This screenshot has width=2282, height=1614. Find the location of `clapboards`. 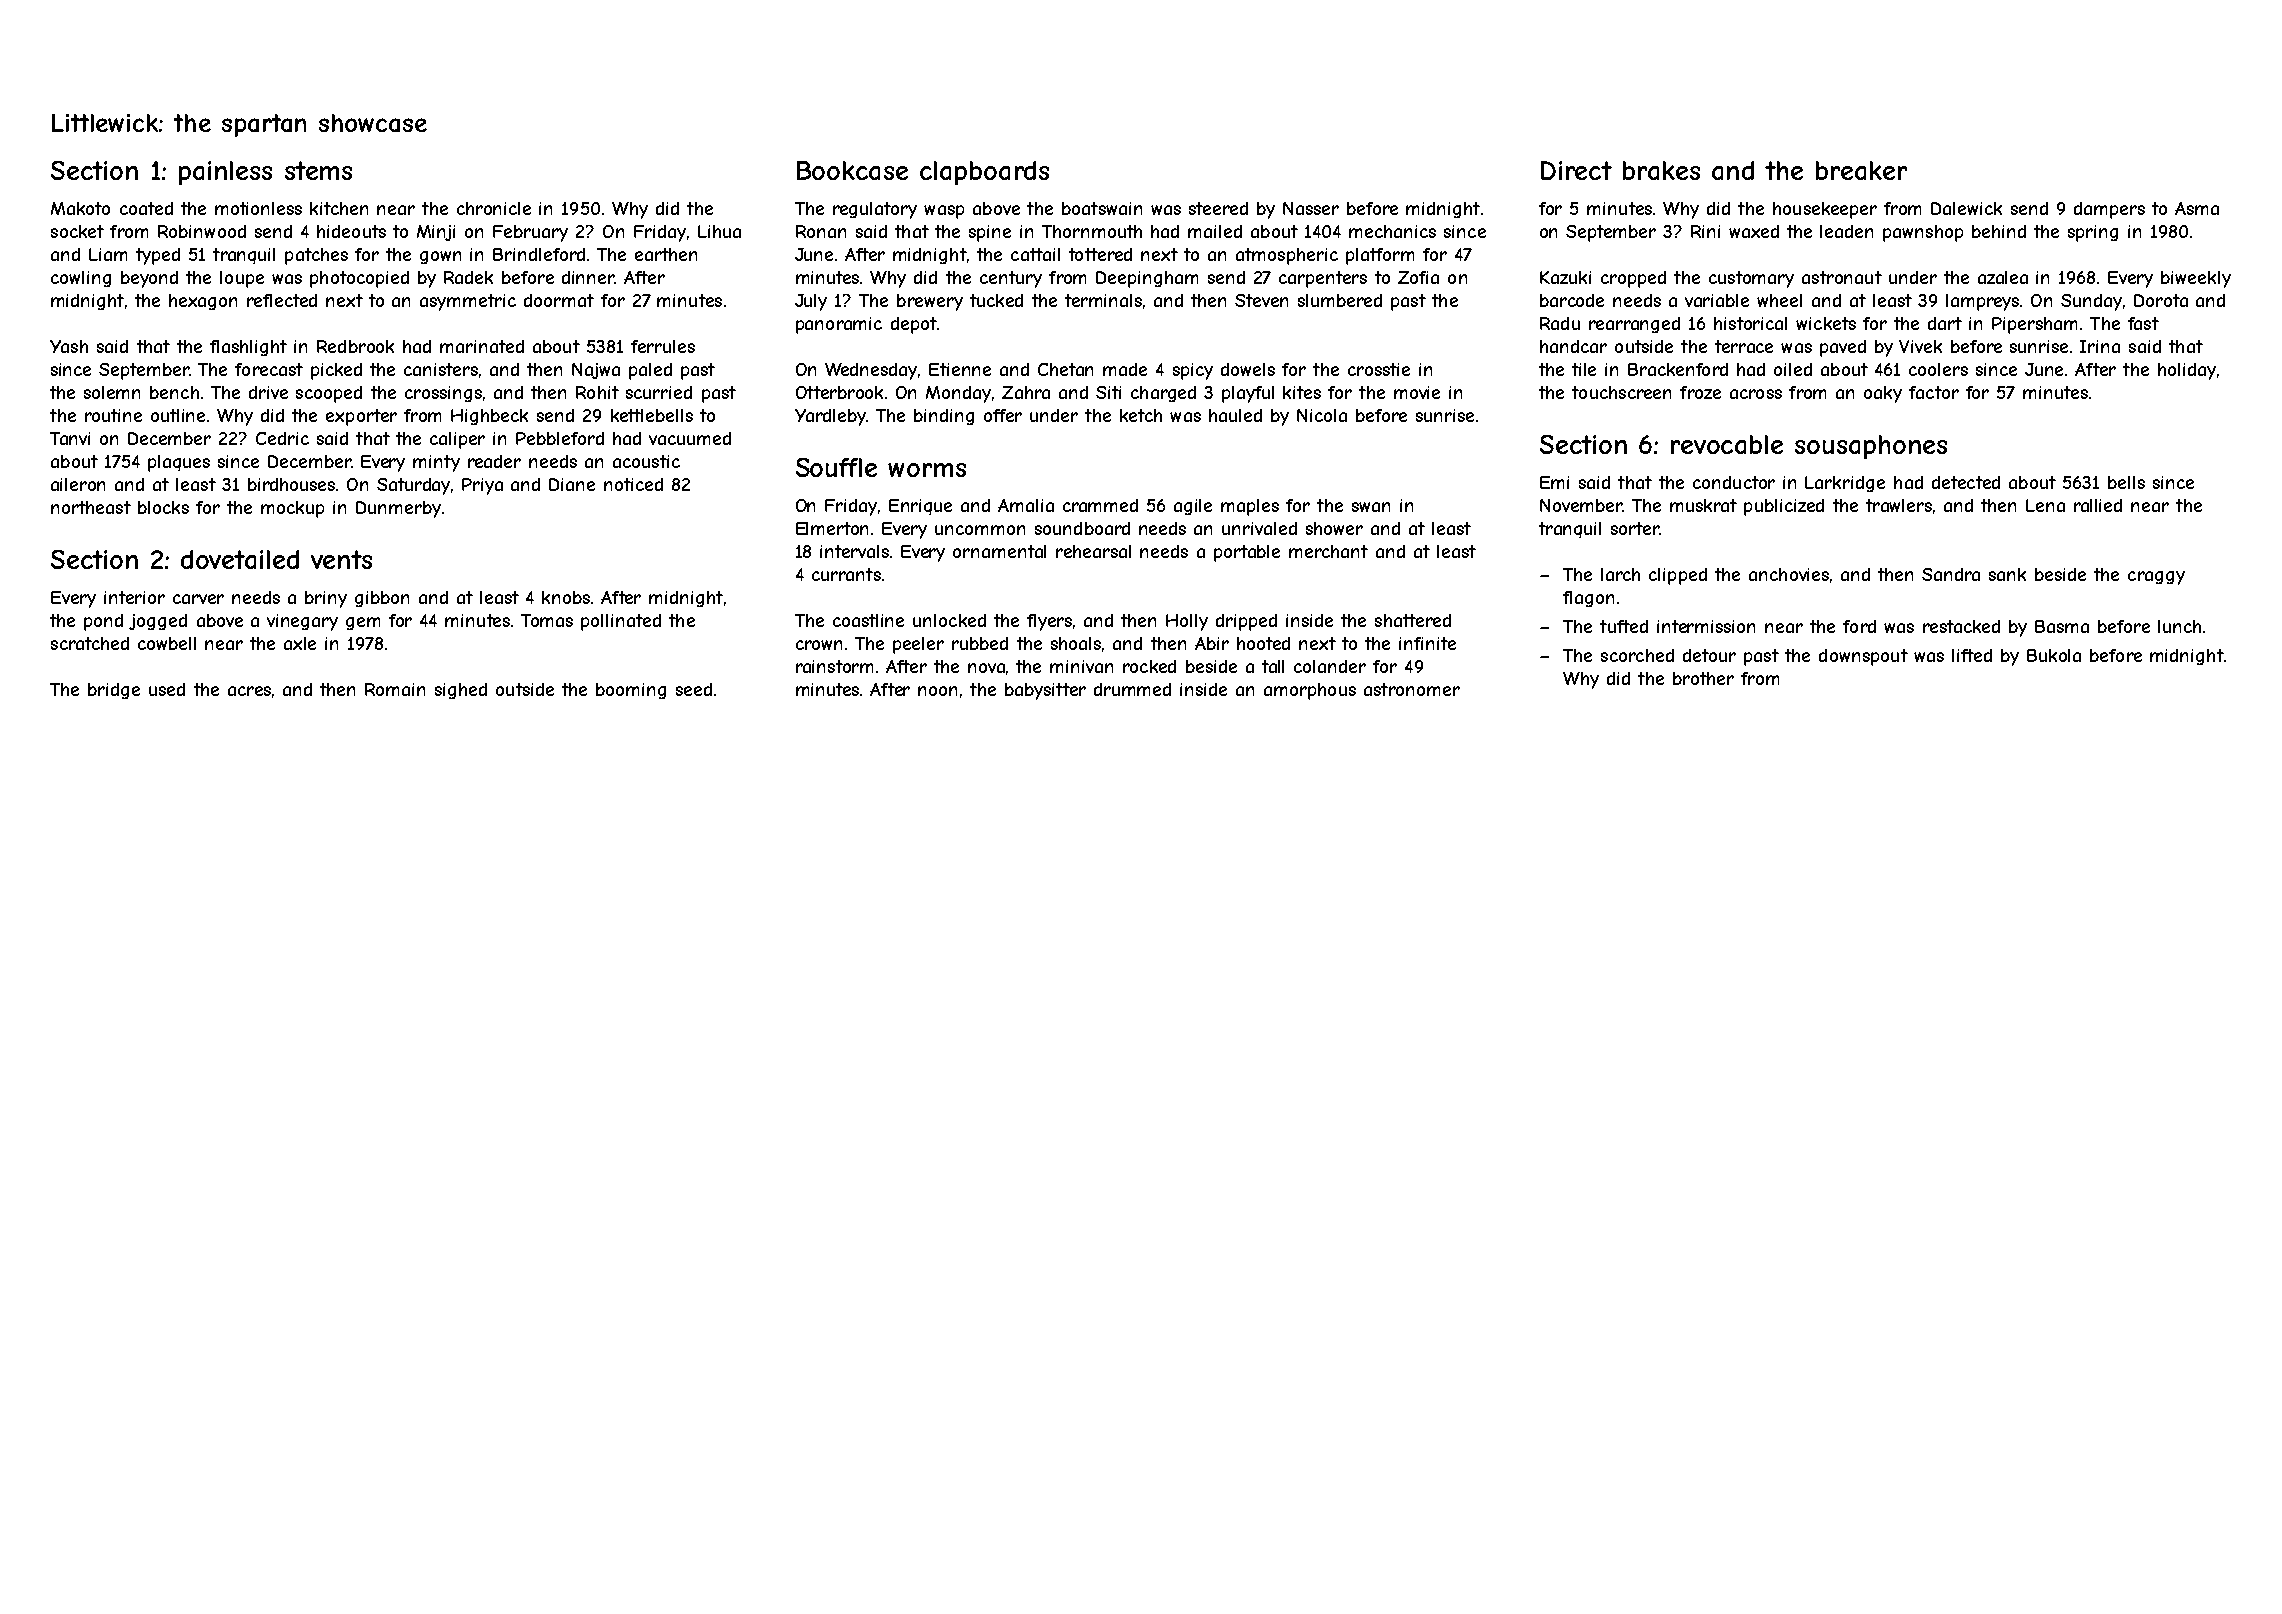

clapboards is located at coordinates (984, 173).
